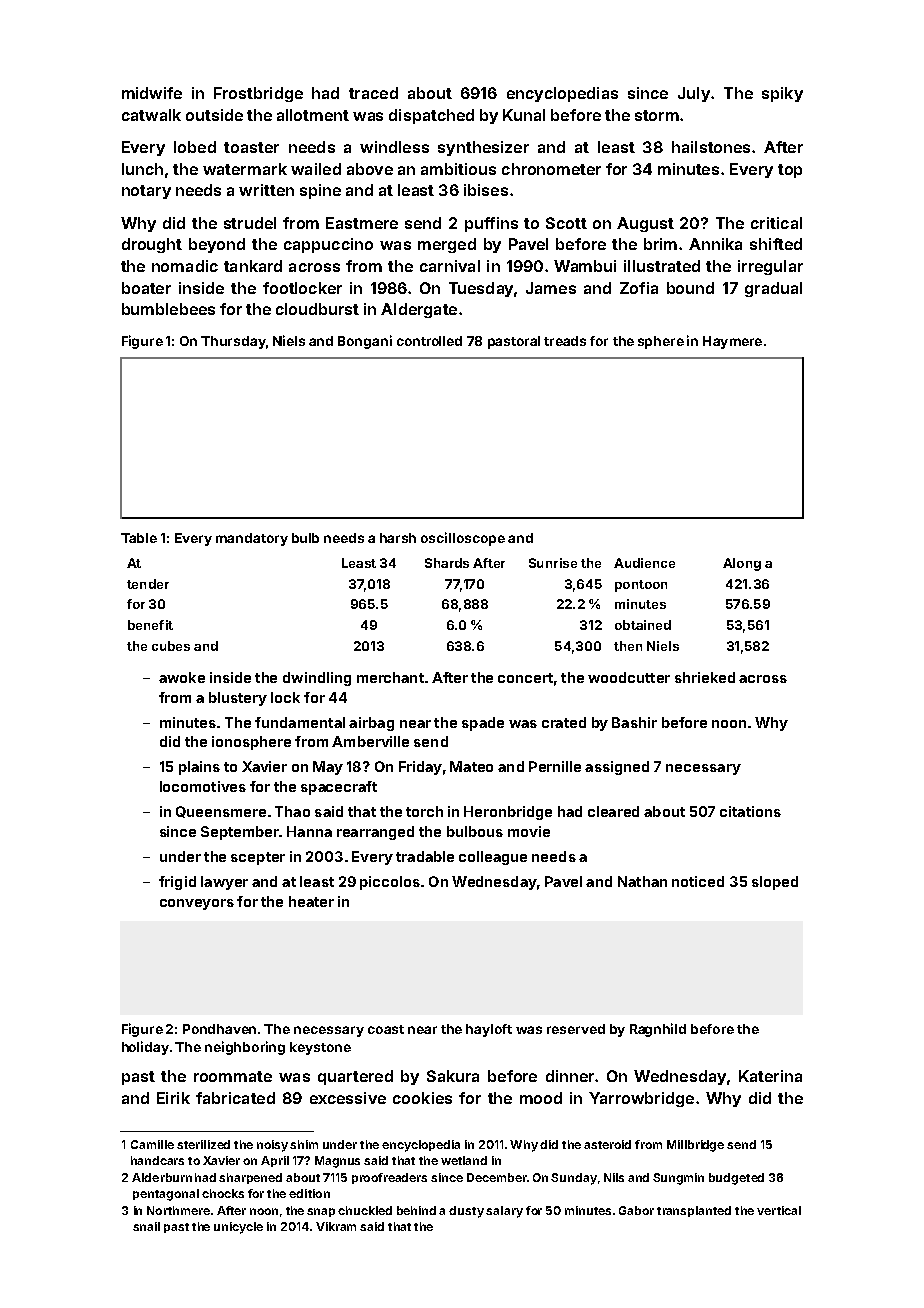  What do you see at coordinates (694, 94) in the screenshot?
I see `July` at bounding box center [694, 94].
